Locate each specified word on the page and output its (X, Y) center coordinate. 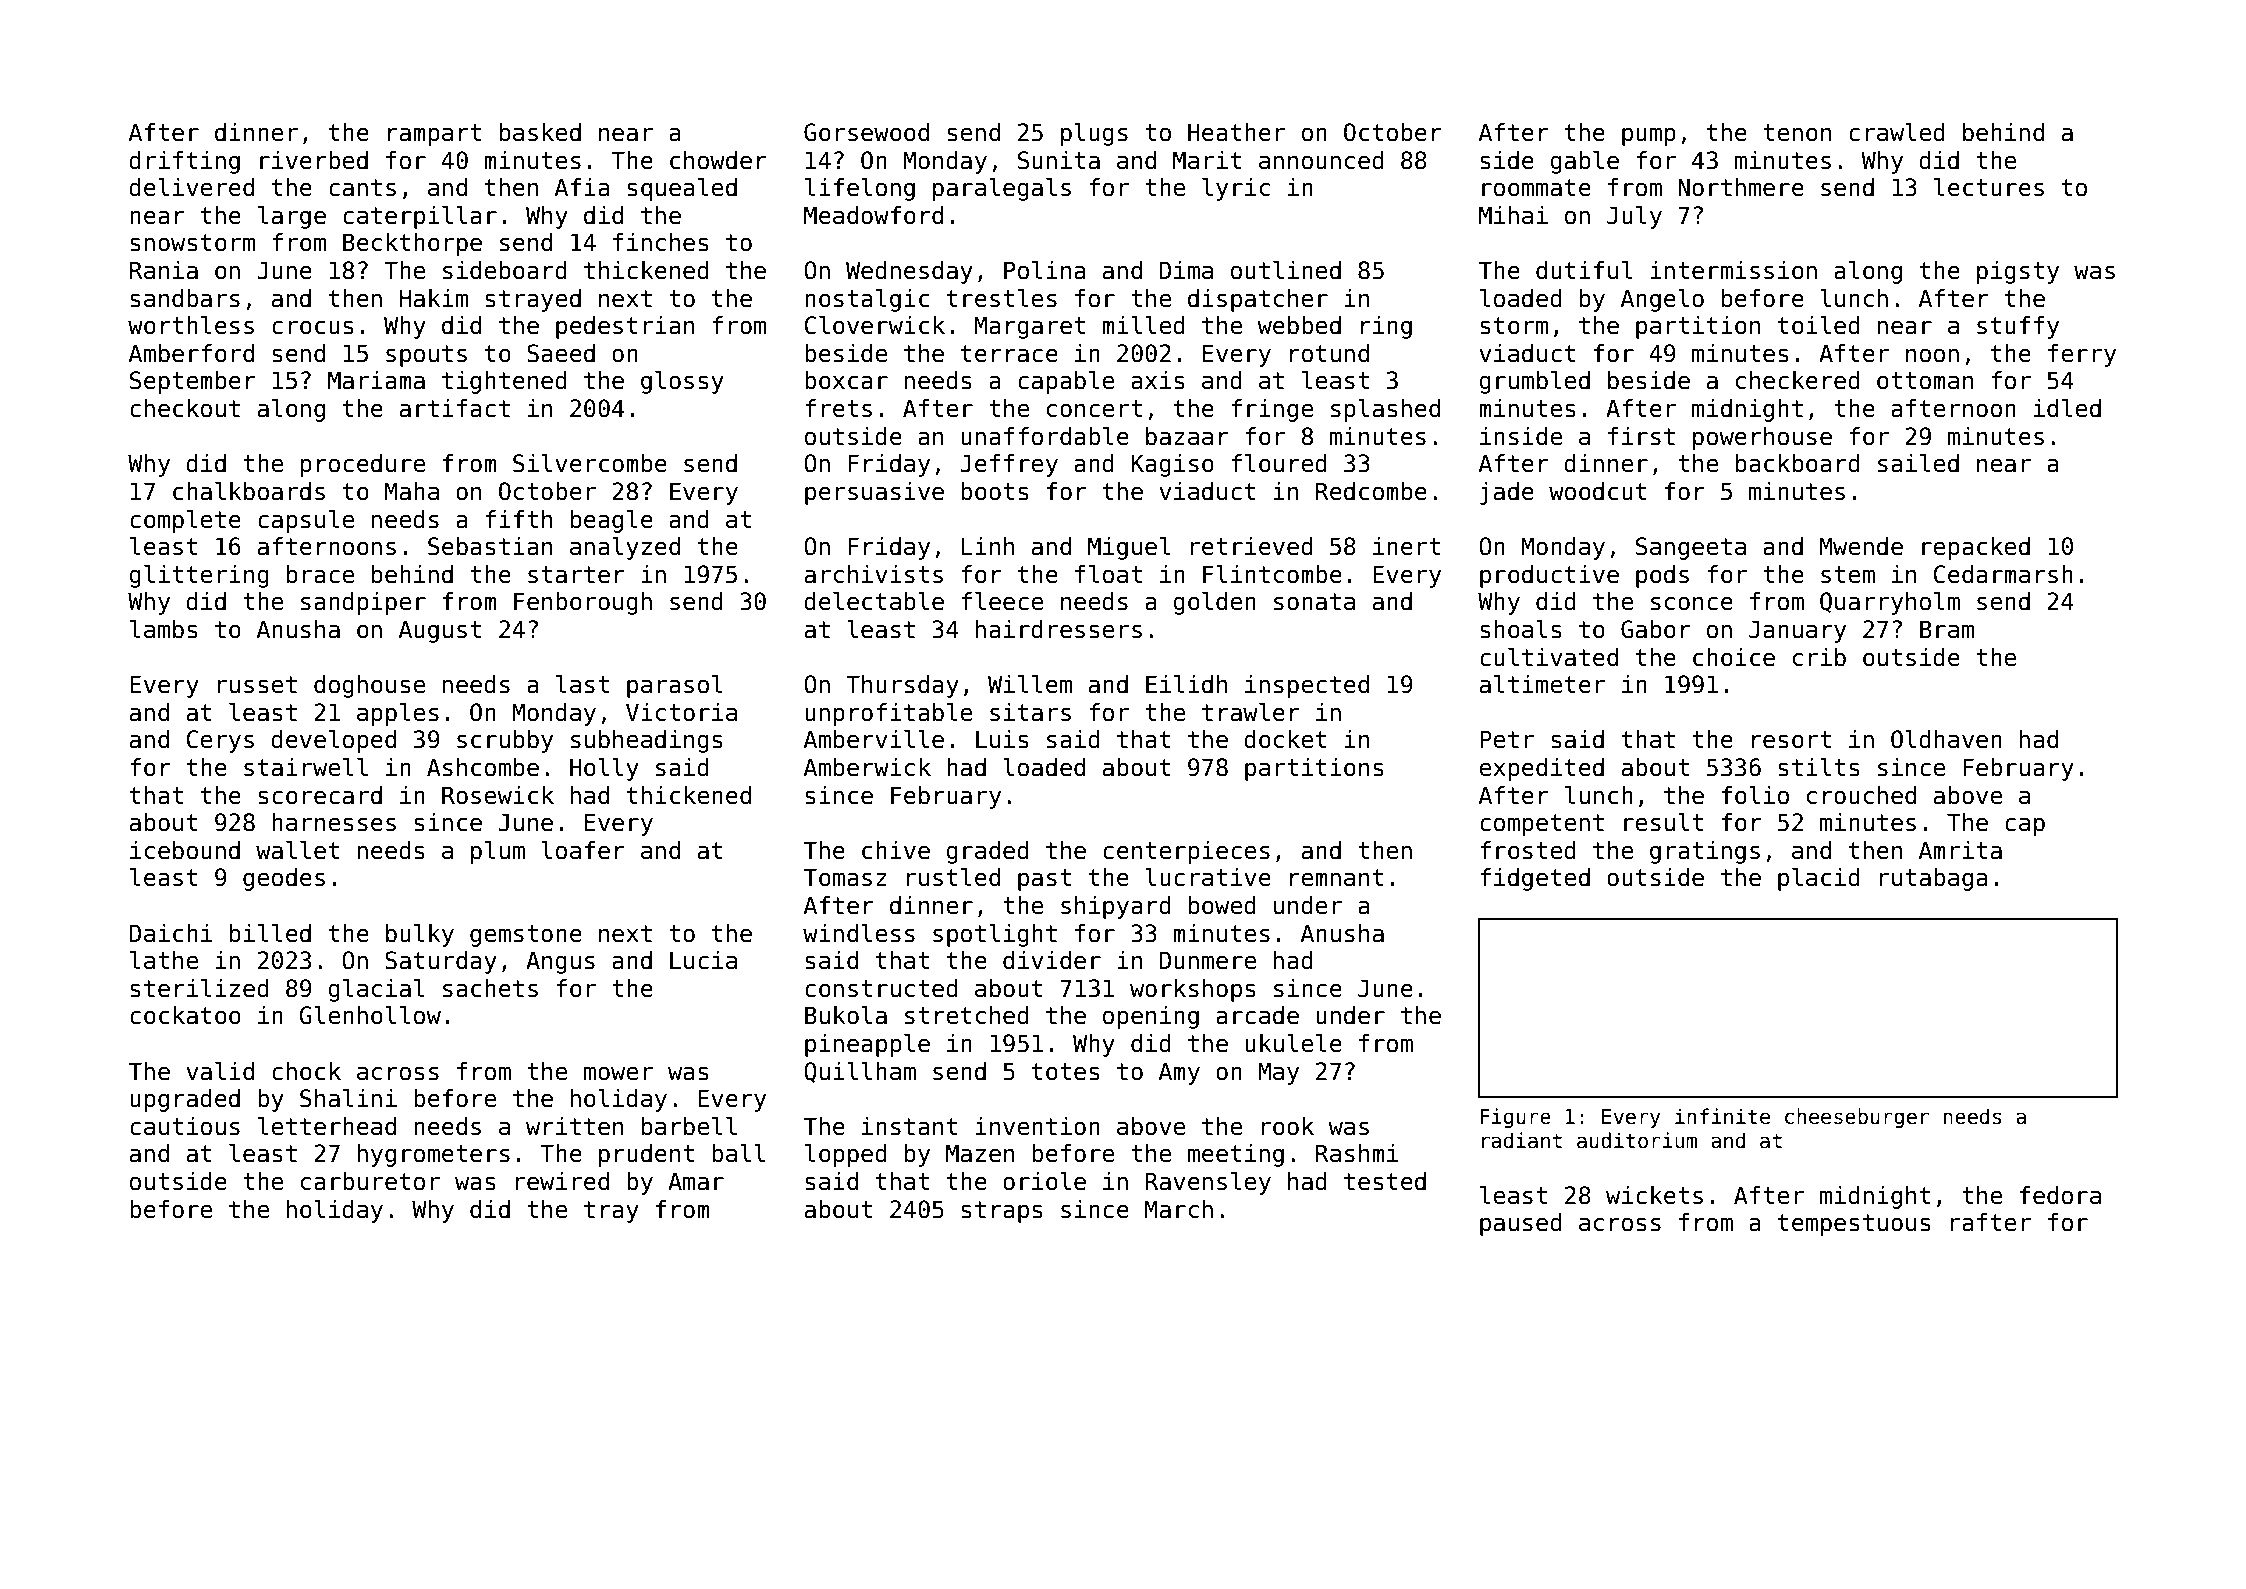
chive (896, 850)
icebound (185, 850)
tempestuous (1854, 1225)
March (1179, 1209)
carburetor (370, 1181)
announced (1321, 160)
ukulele (1293, 1043)
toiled (1819, 325)
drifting (184, 162)
